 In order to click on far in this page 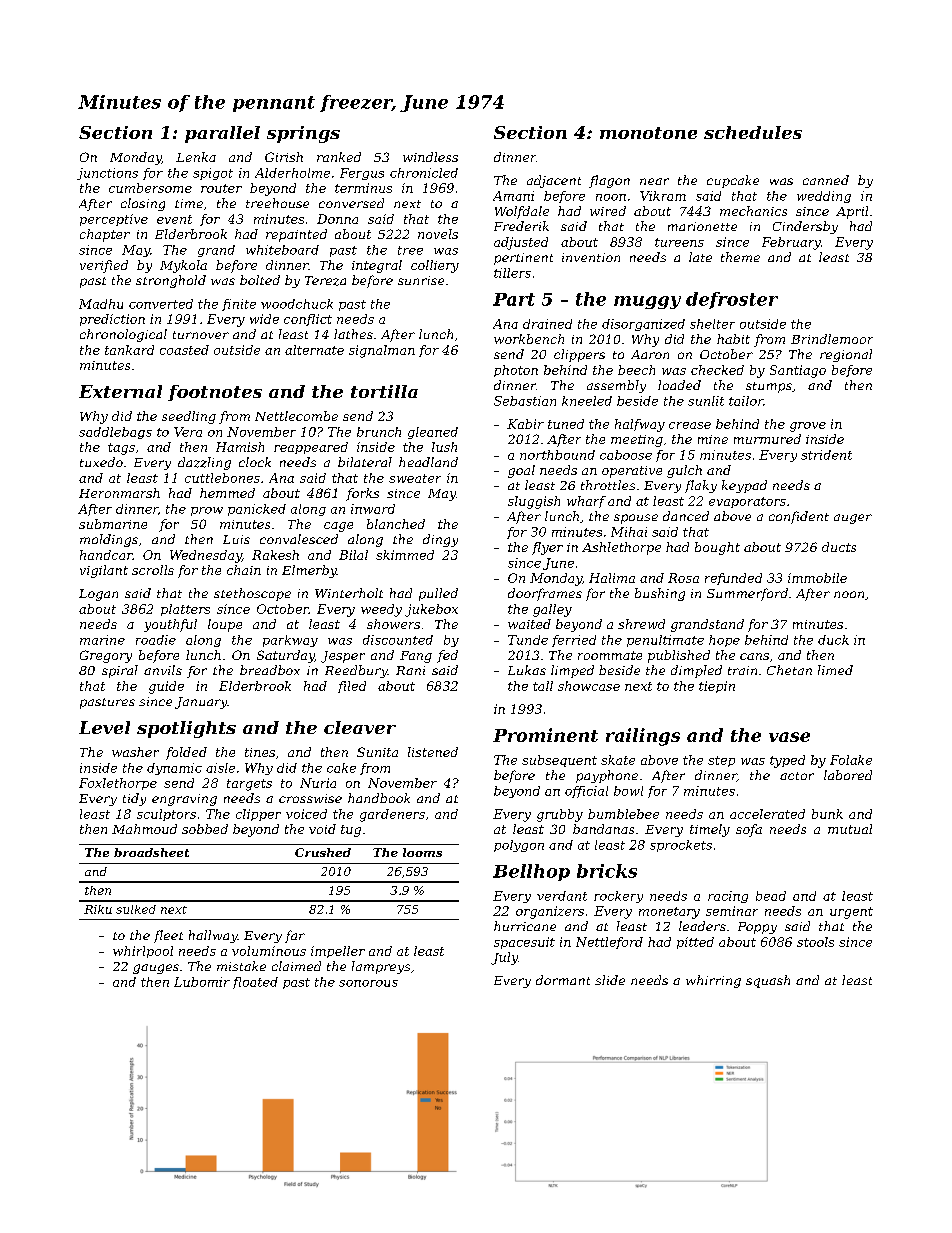, I will do `click(295, 936)`.
